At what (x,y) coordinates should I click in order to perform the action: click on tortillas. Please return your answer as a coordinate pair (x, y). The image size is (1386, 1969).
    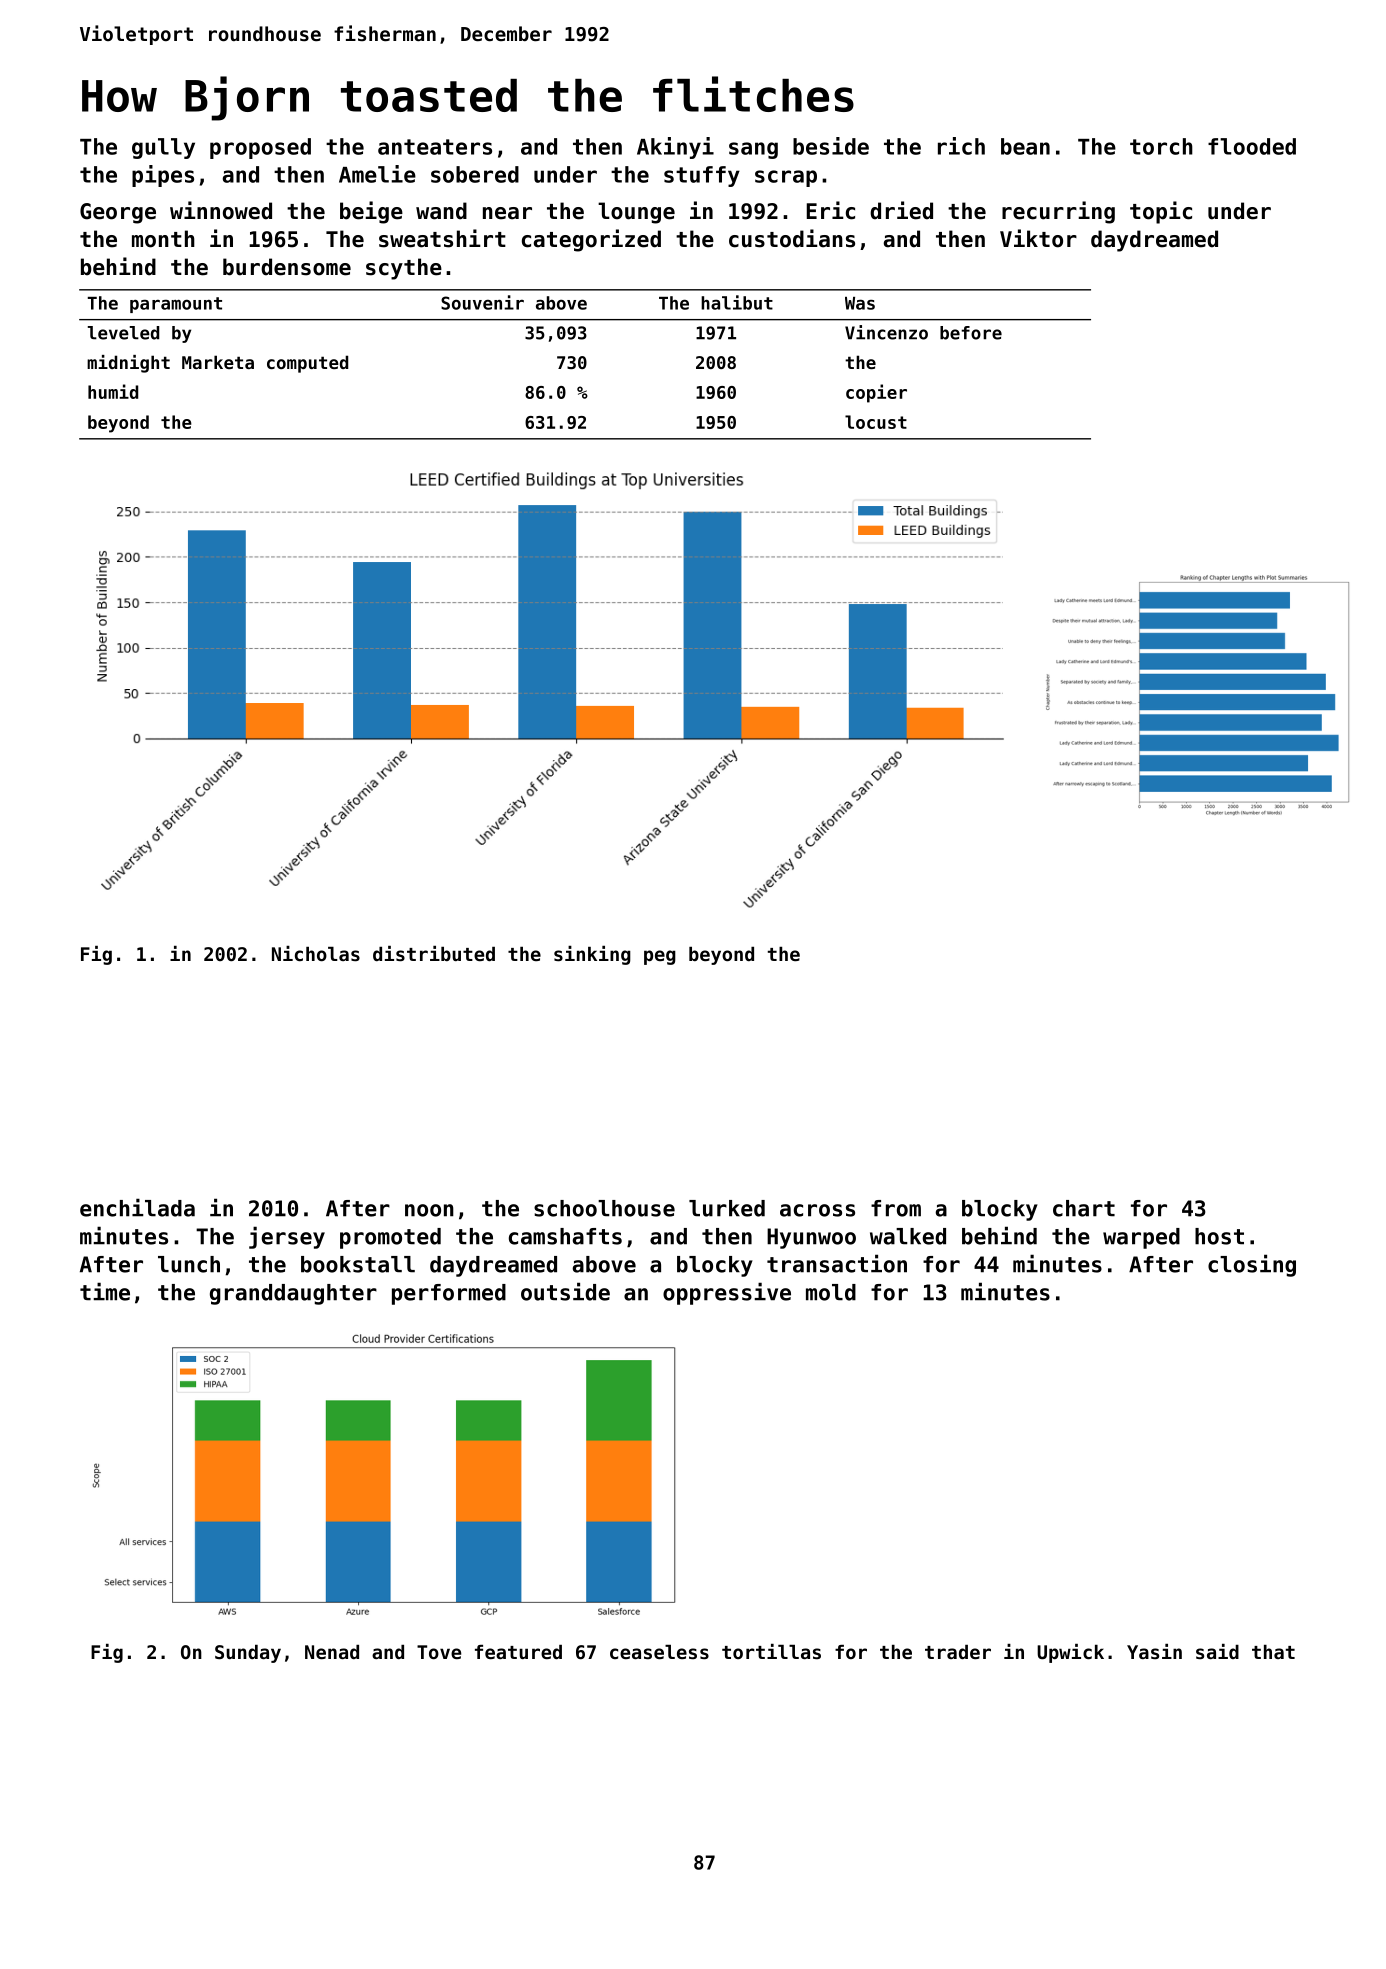
    Looking at the image, I should click on (771, 1651).
